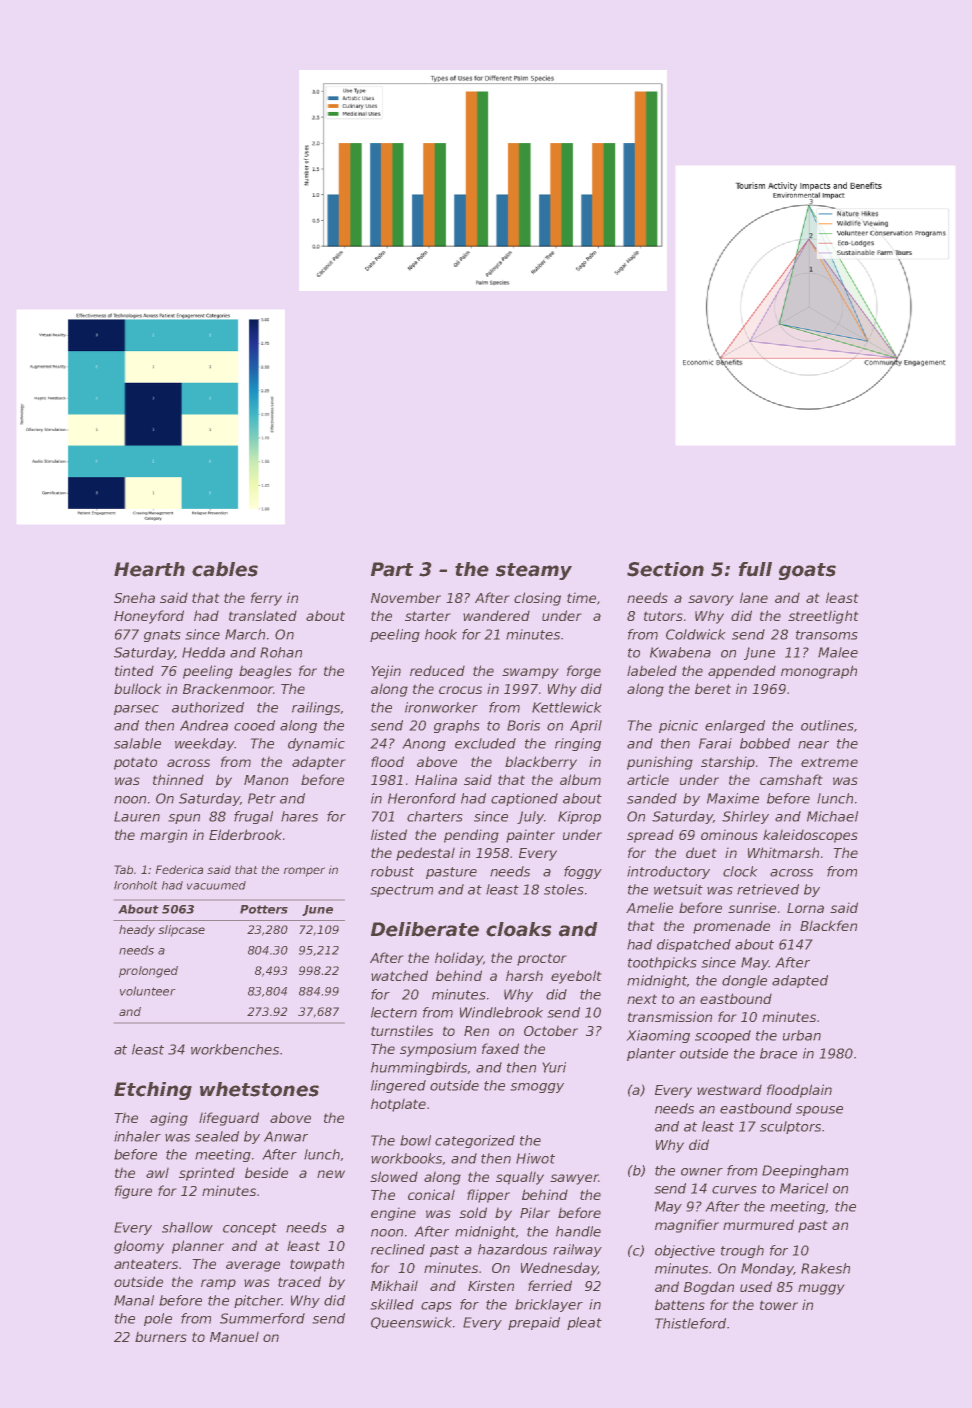 The image size is (972, 1408). Describe the element at coordinates (266, 599) in the image. I see `ferry` at that location.
